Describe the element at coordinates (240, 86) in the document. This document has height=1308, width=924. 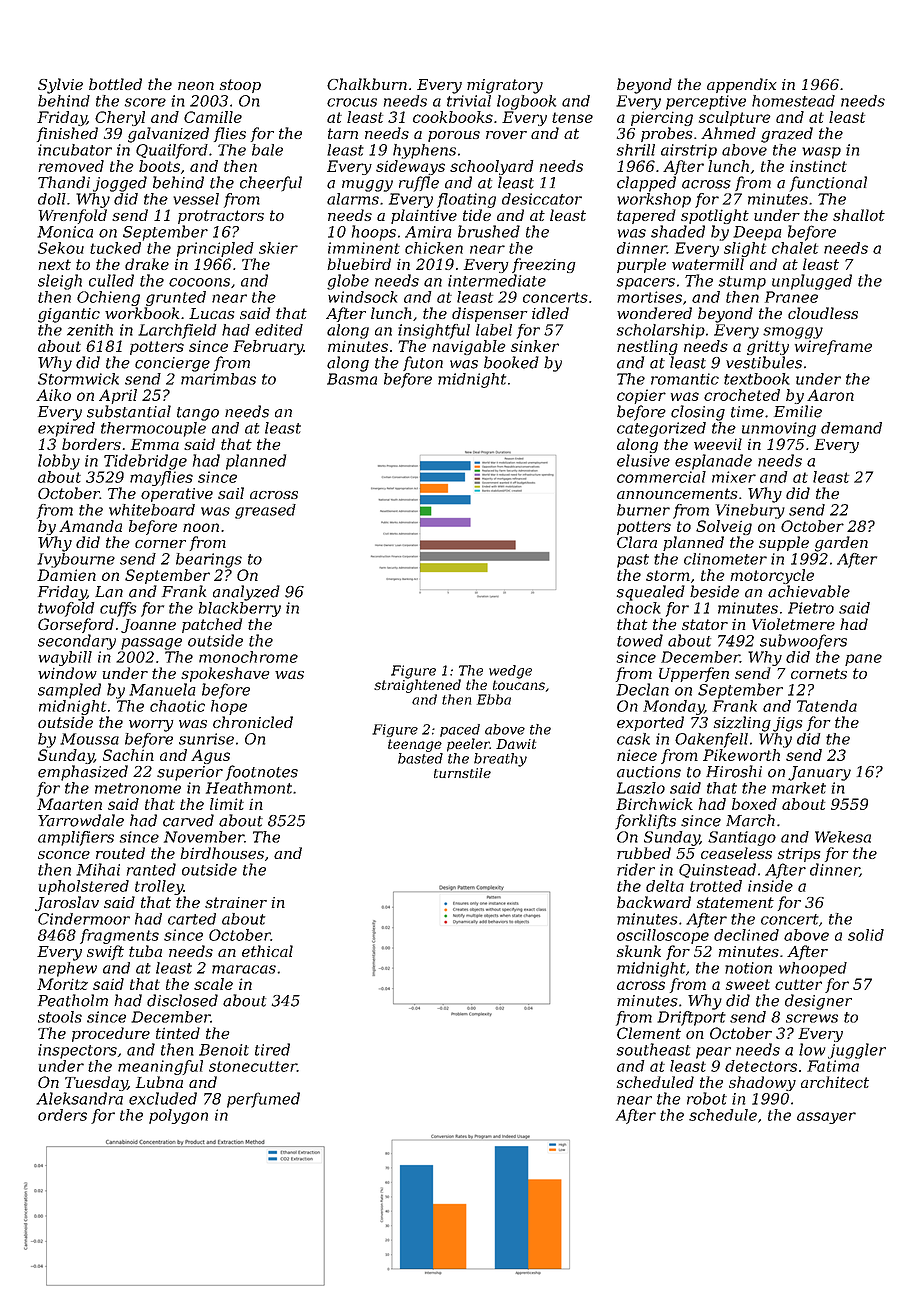
I see `stoop` at that location.
